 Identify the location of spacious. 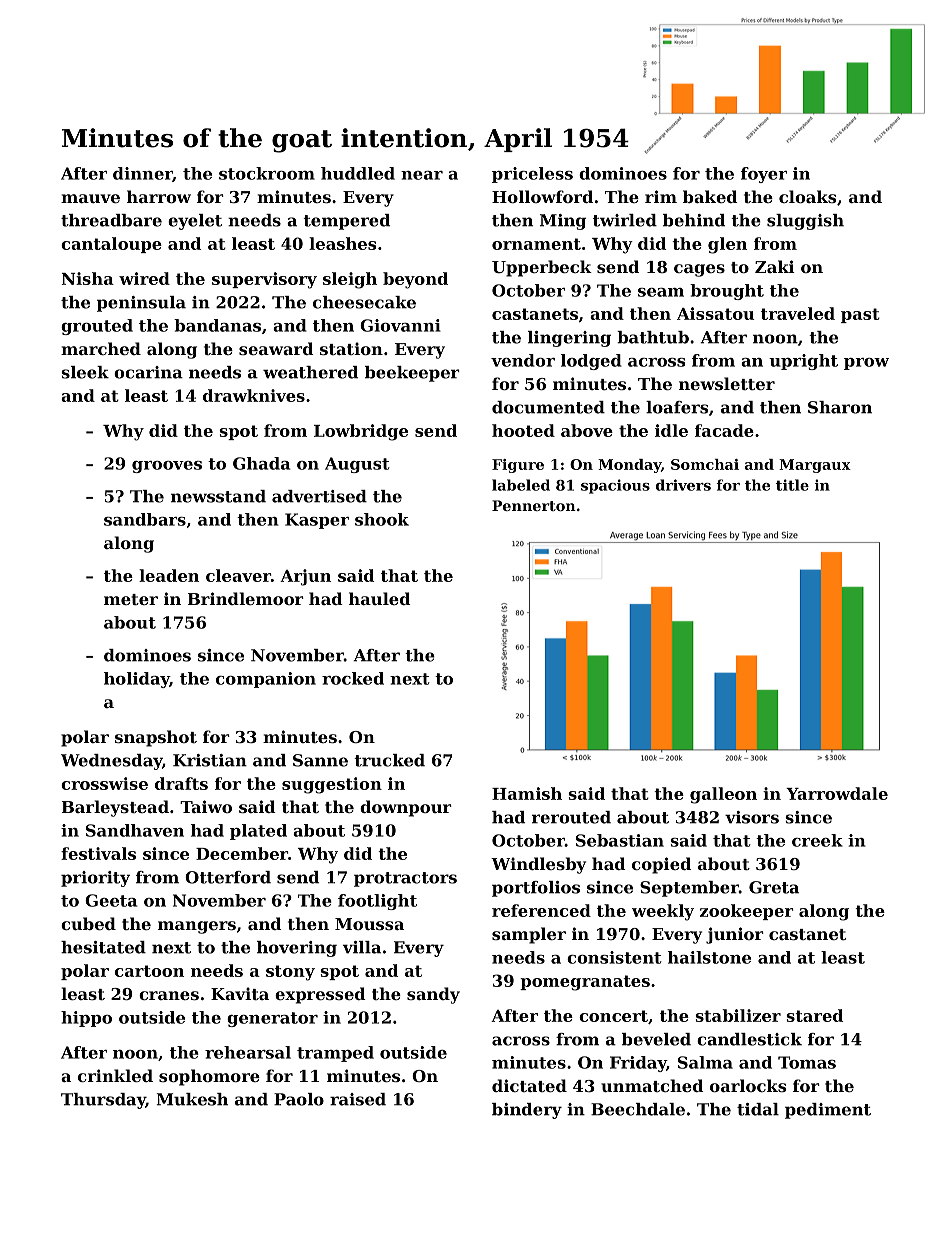
(615, 486).
